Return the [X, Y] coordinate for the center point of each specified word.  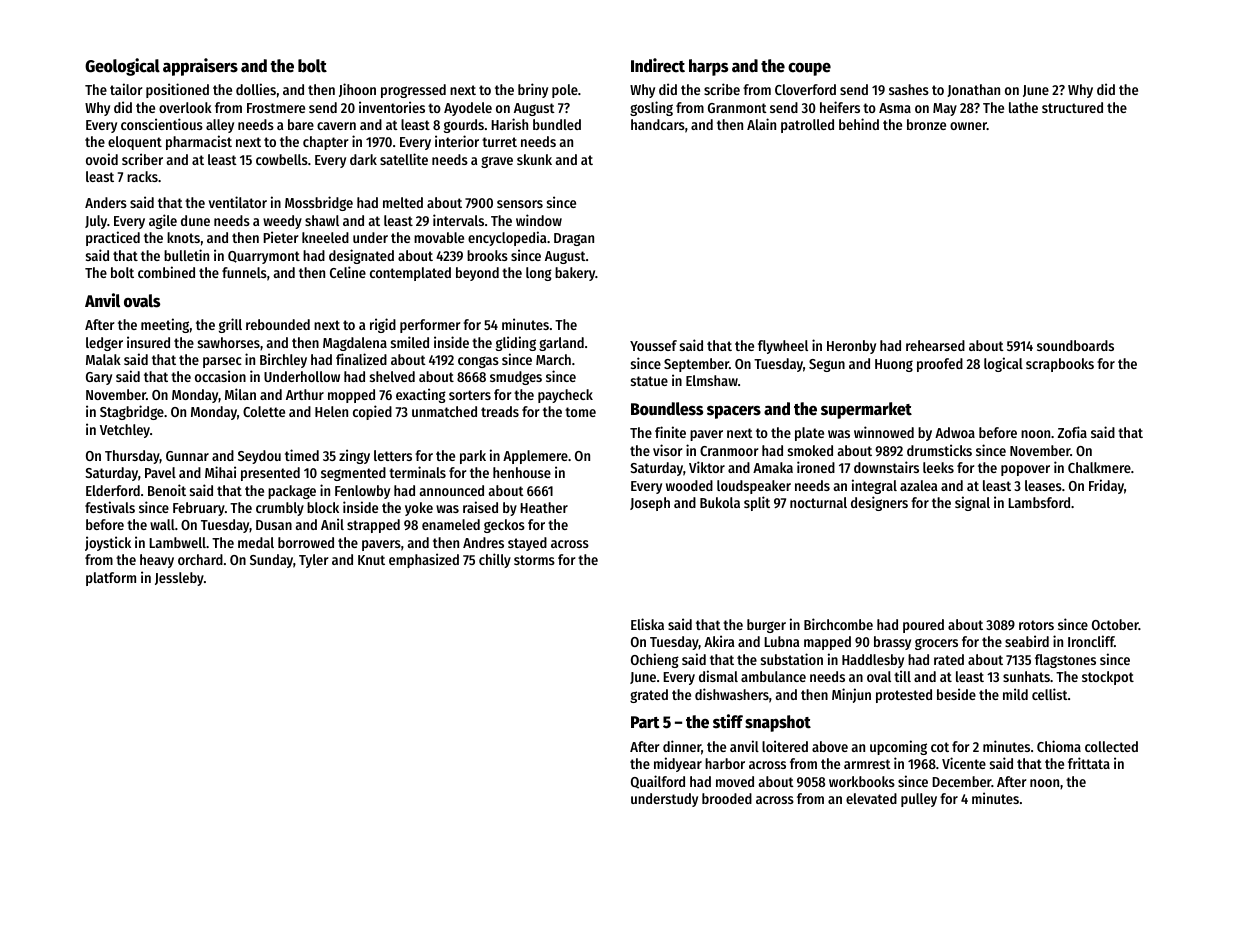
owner [968, 126]
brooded [727, 798]
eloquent [135, 143]
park [473, 457]
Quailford [658, 782]
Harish [509, 124]
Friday [1106, 486]
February [199, 509]
